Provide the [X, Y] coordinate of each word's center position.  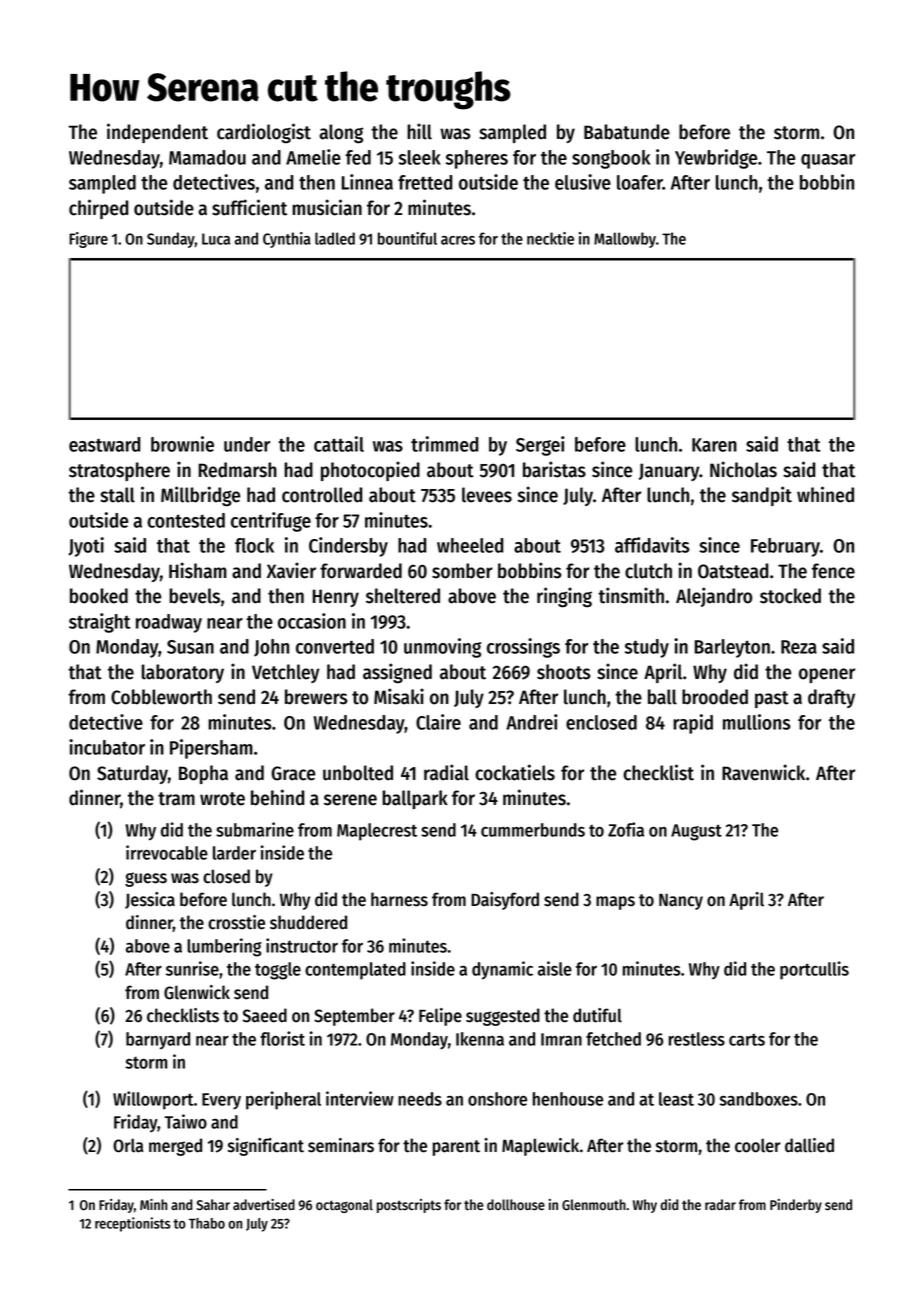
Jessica [150, 900]
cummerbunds [533, 830]
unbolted [358, 773]
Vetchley [286, 673]
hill [419, 131]
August [696, 832]
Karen [714, 445]
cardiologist [264, 133]
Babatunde [627, 132]
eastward [104, 444]
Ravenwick [763, 772]
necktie [550, 238]
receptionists [133, 1224]
